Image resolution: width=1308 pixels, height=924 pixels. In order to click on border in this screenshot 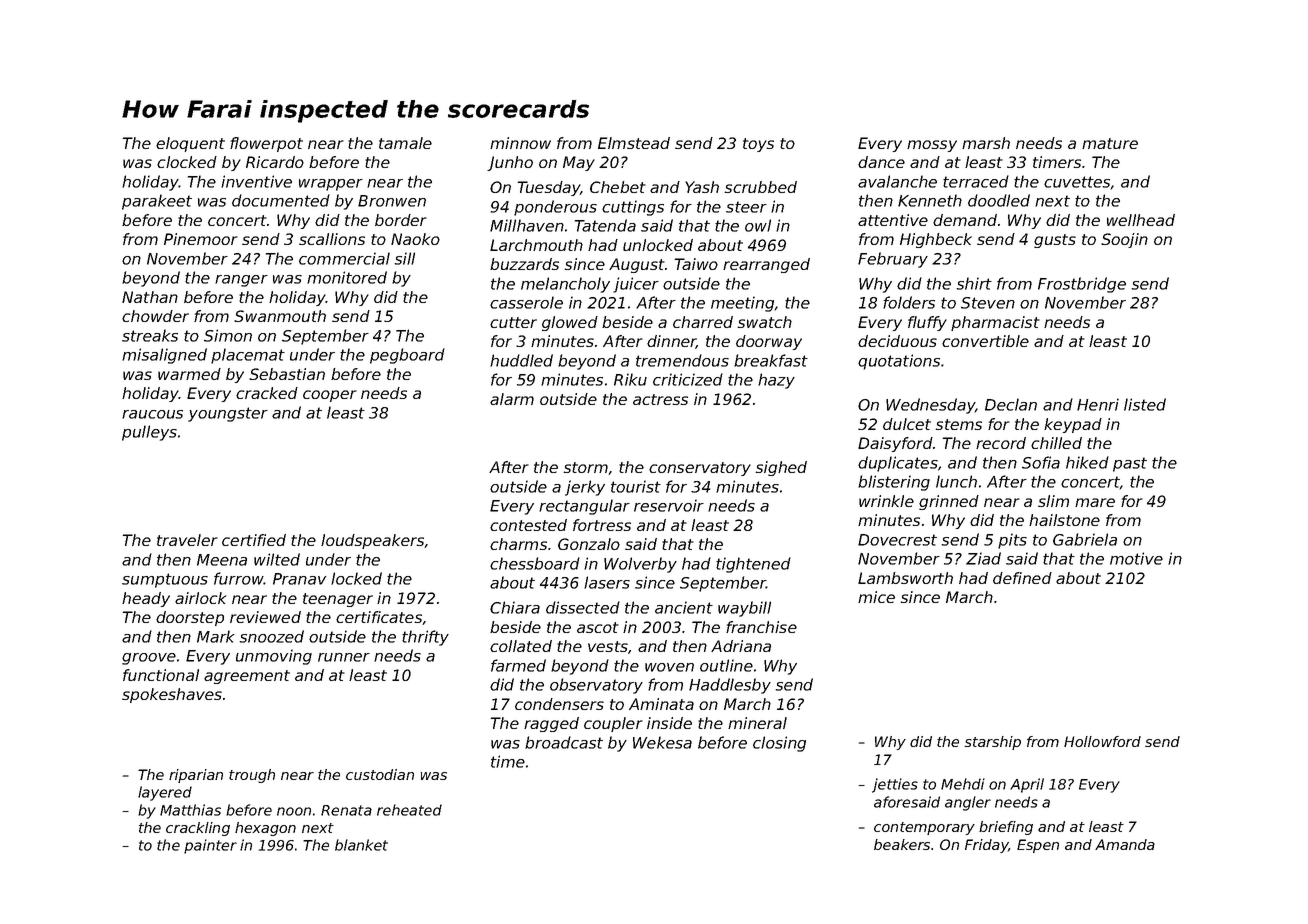, I will do `click(401, 220)`.
